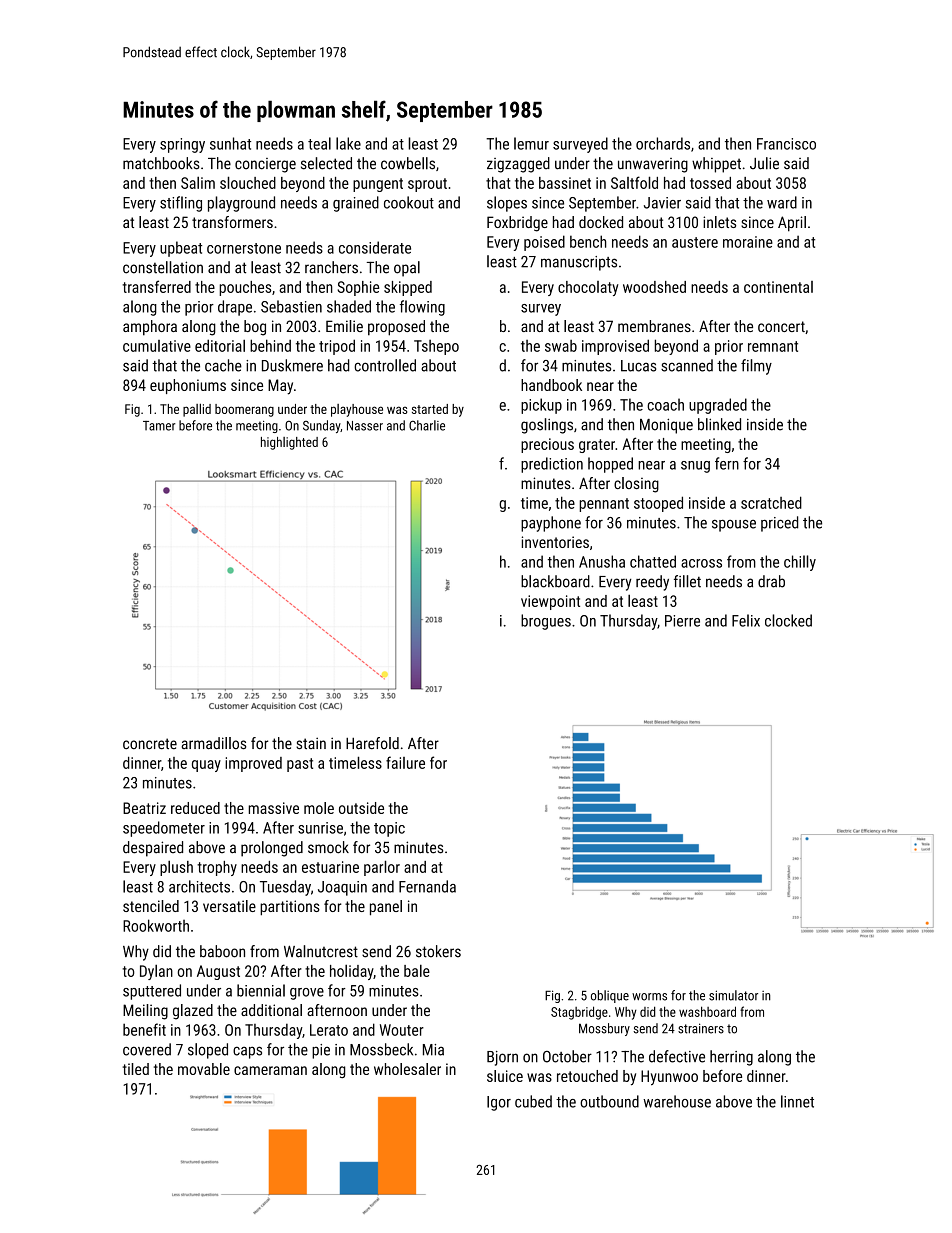 Image resolution: width=952 pixels, height=1233 pixels. Describe the element at coordinates (150, 744) in the screenshot. I see `concrete` at that location.
